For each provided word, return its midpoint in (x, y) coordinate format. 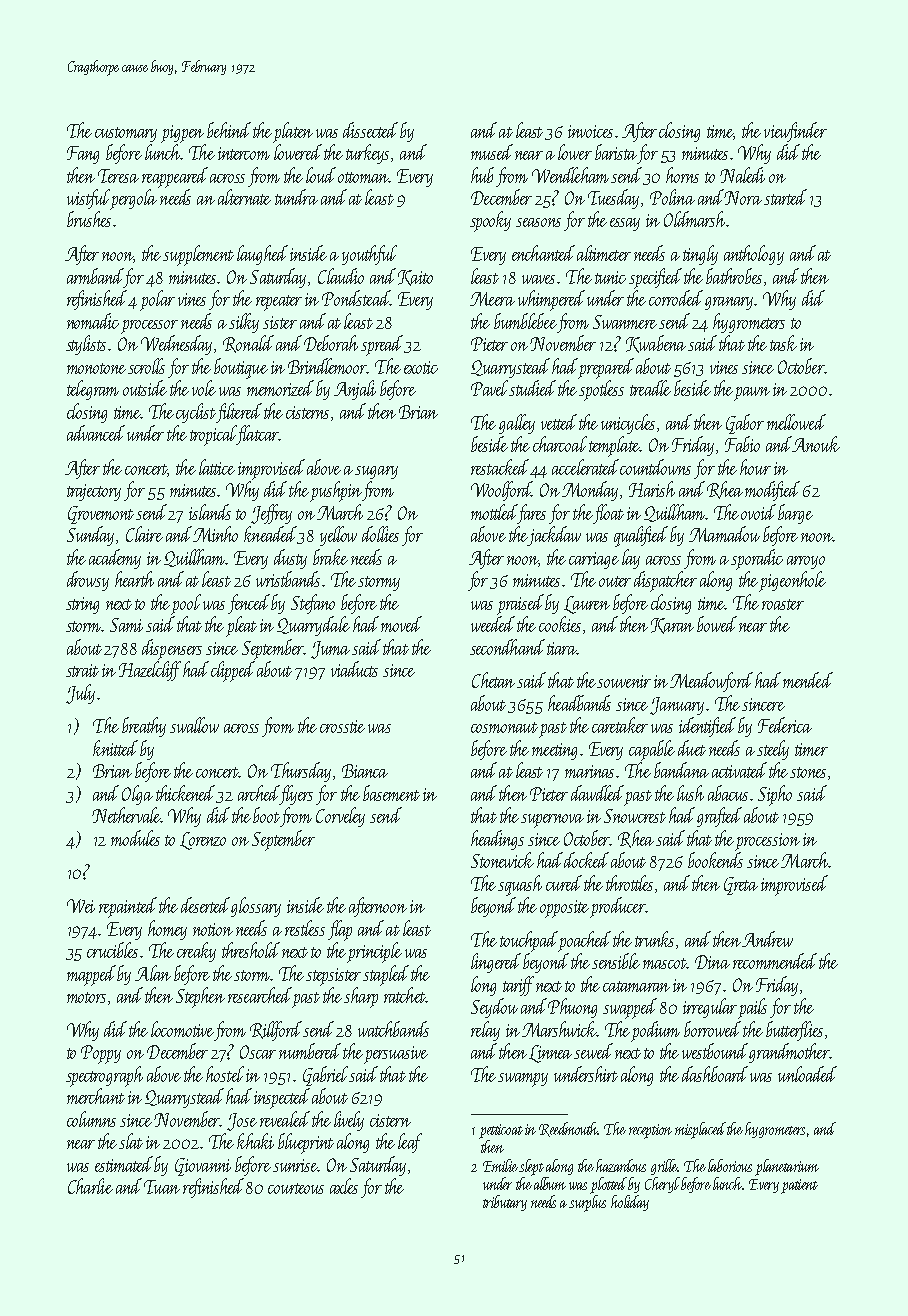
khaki (255, 1141)
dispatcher (665, 581)
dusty (290, 559)
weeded (493, 624)
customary (126, 134)
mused (492, 152)
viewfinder (795, 132)
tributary (505, 1203)
